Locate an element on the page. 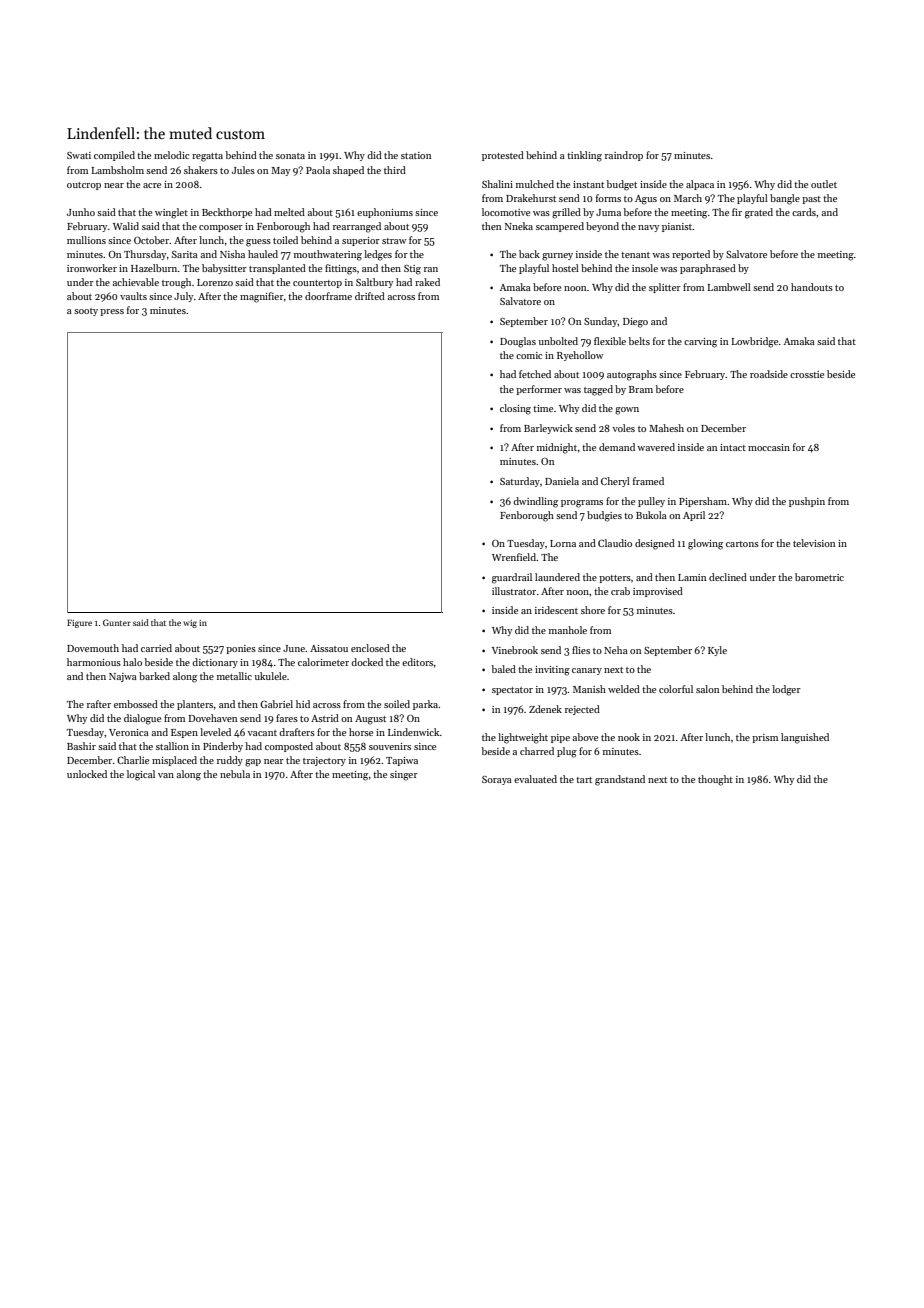 Image resolution: width=924 pixels, height=1308 pixels. Saturday is located at coordinates (520, 482).
